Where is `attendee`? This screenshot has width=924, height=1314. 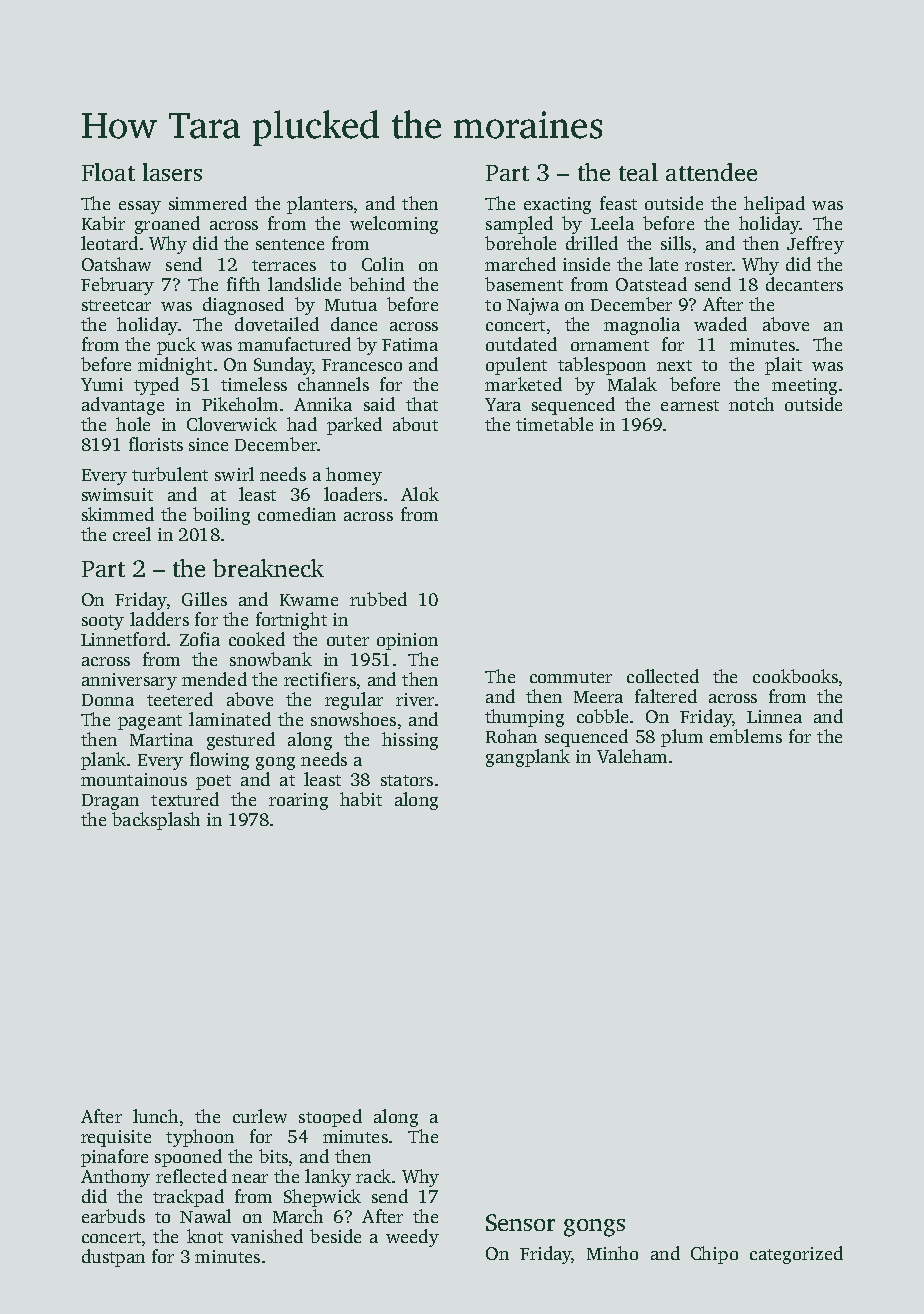 attendee is located at coordinates (711, 172).
